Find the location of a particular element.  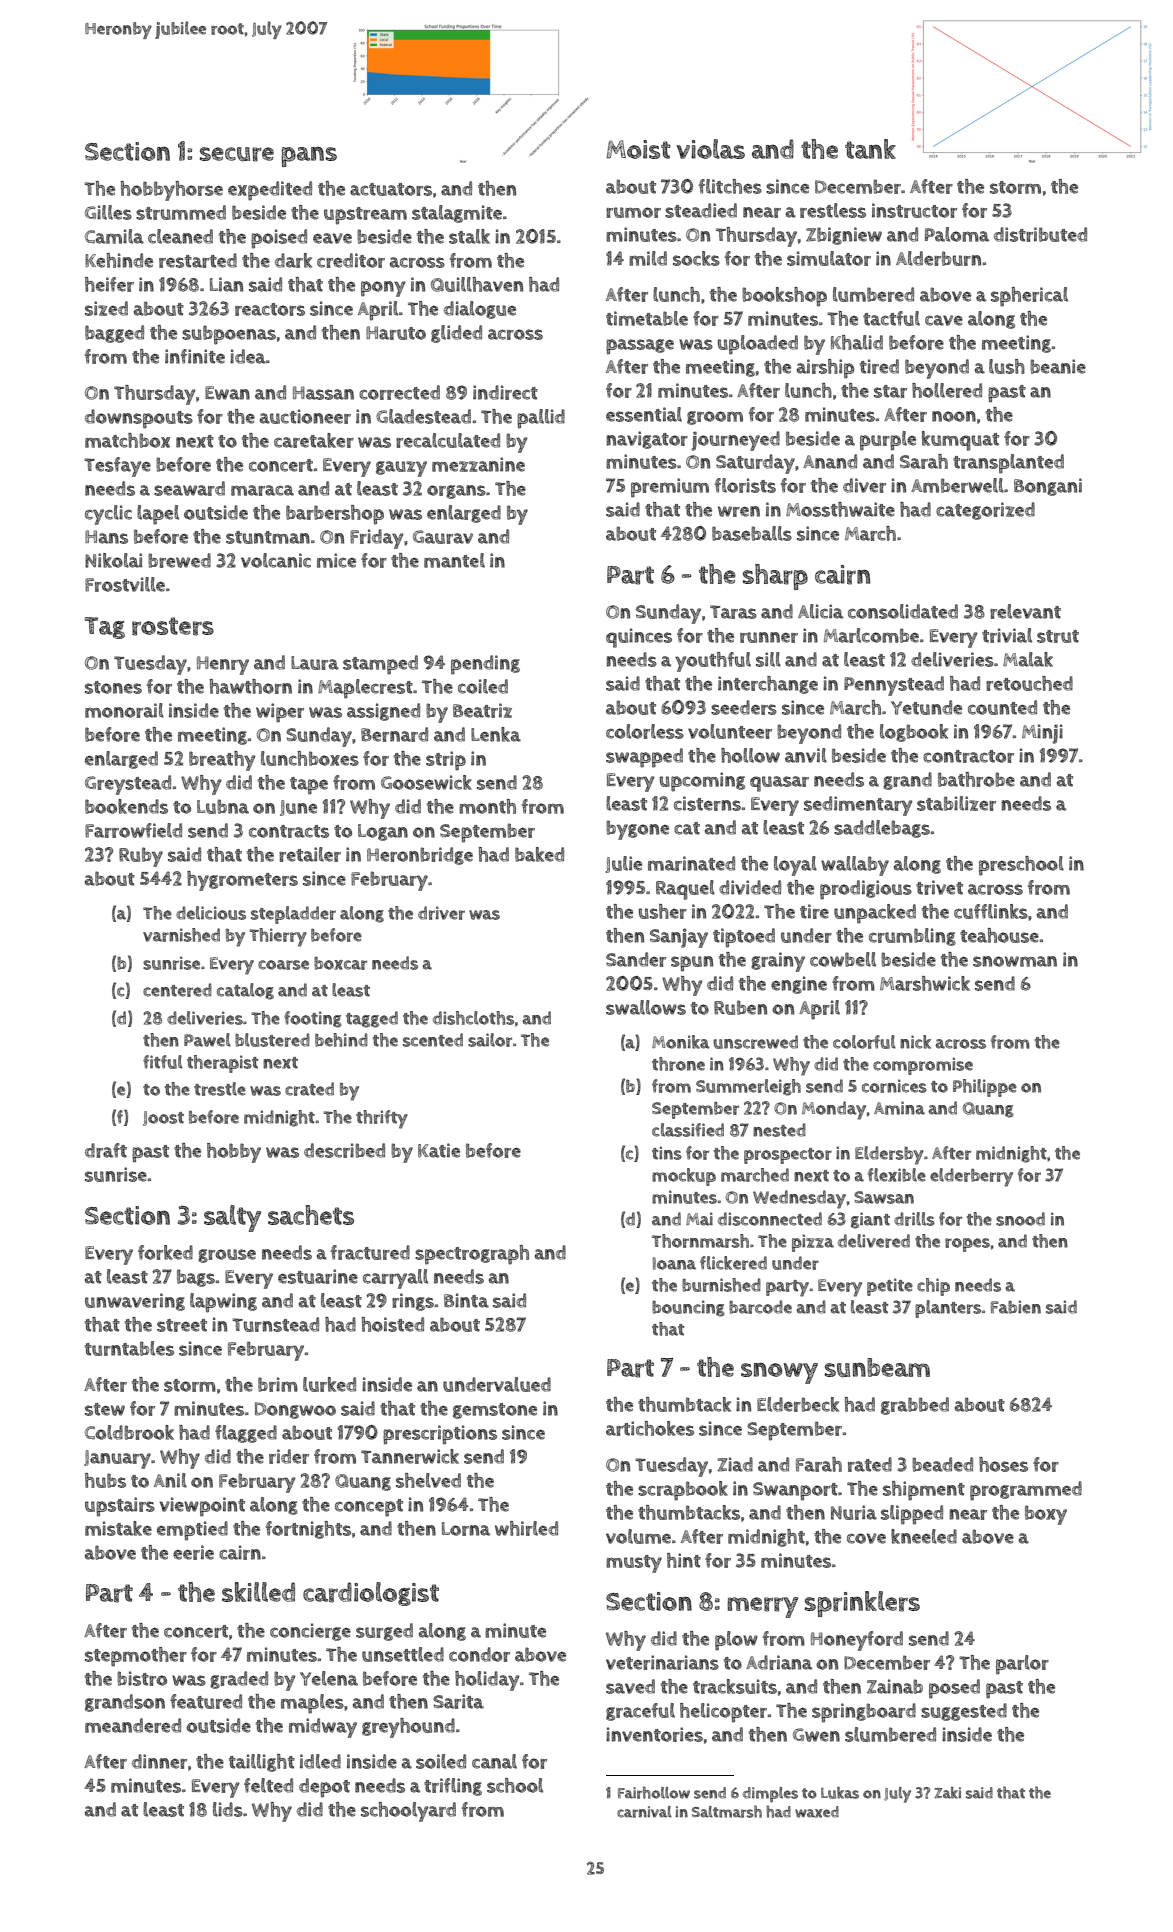

spectrograph is located at coordinates (472, 1255).
